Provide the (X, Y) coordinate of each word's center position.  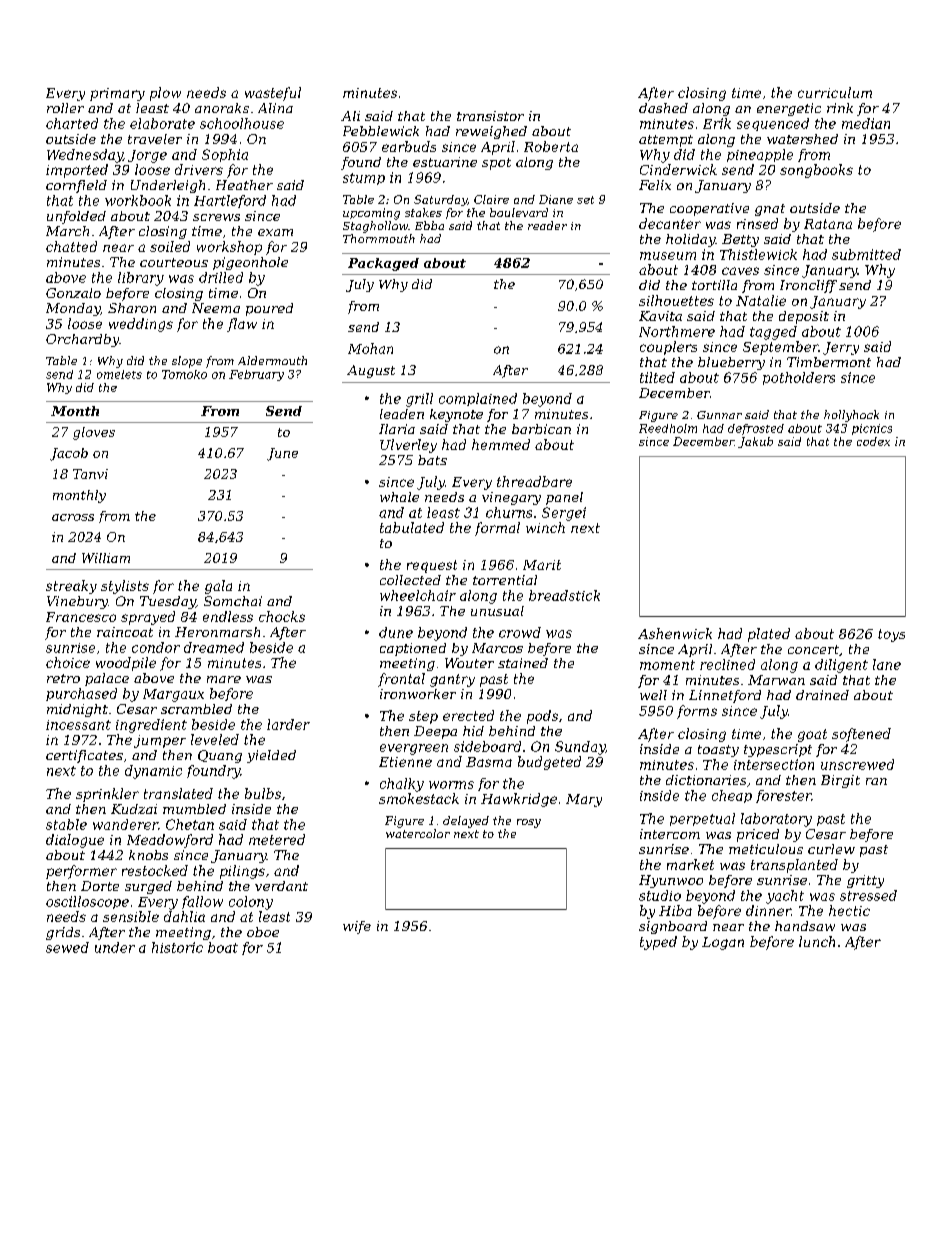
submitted (866, 254)
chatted (71, 246)
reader (547, 225)
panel (564, 498)
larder (288, 724)
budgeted (549, 763)
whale (399, 497)
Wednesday (85, 156)
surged (148, 887)
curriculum (835, 92)
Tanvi (90, 474)
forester (784, 796)
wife (357, 927)
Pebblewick (381, 131)
